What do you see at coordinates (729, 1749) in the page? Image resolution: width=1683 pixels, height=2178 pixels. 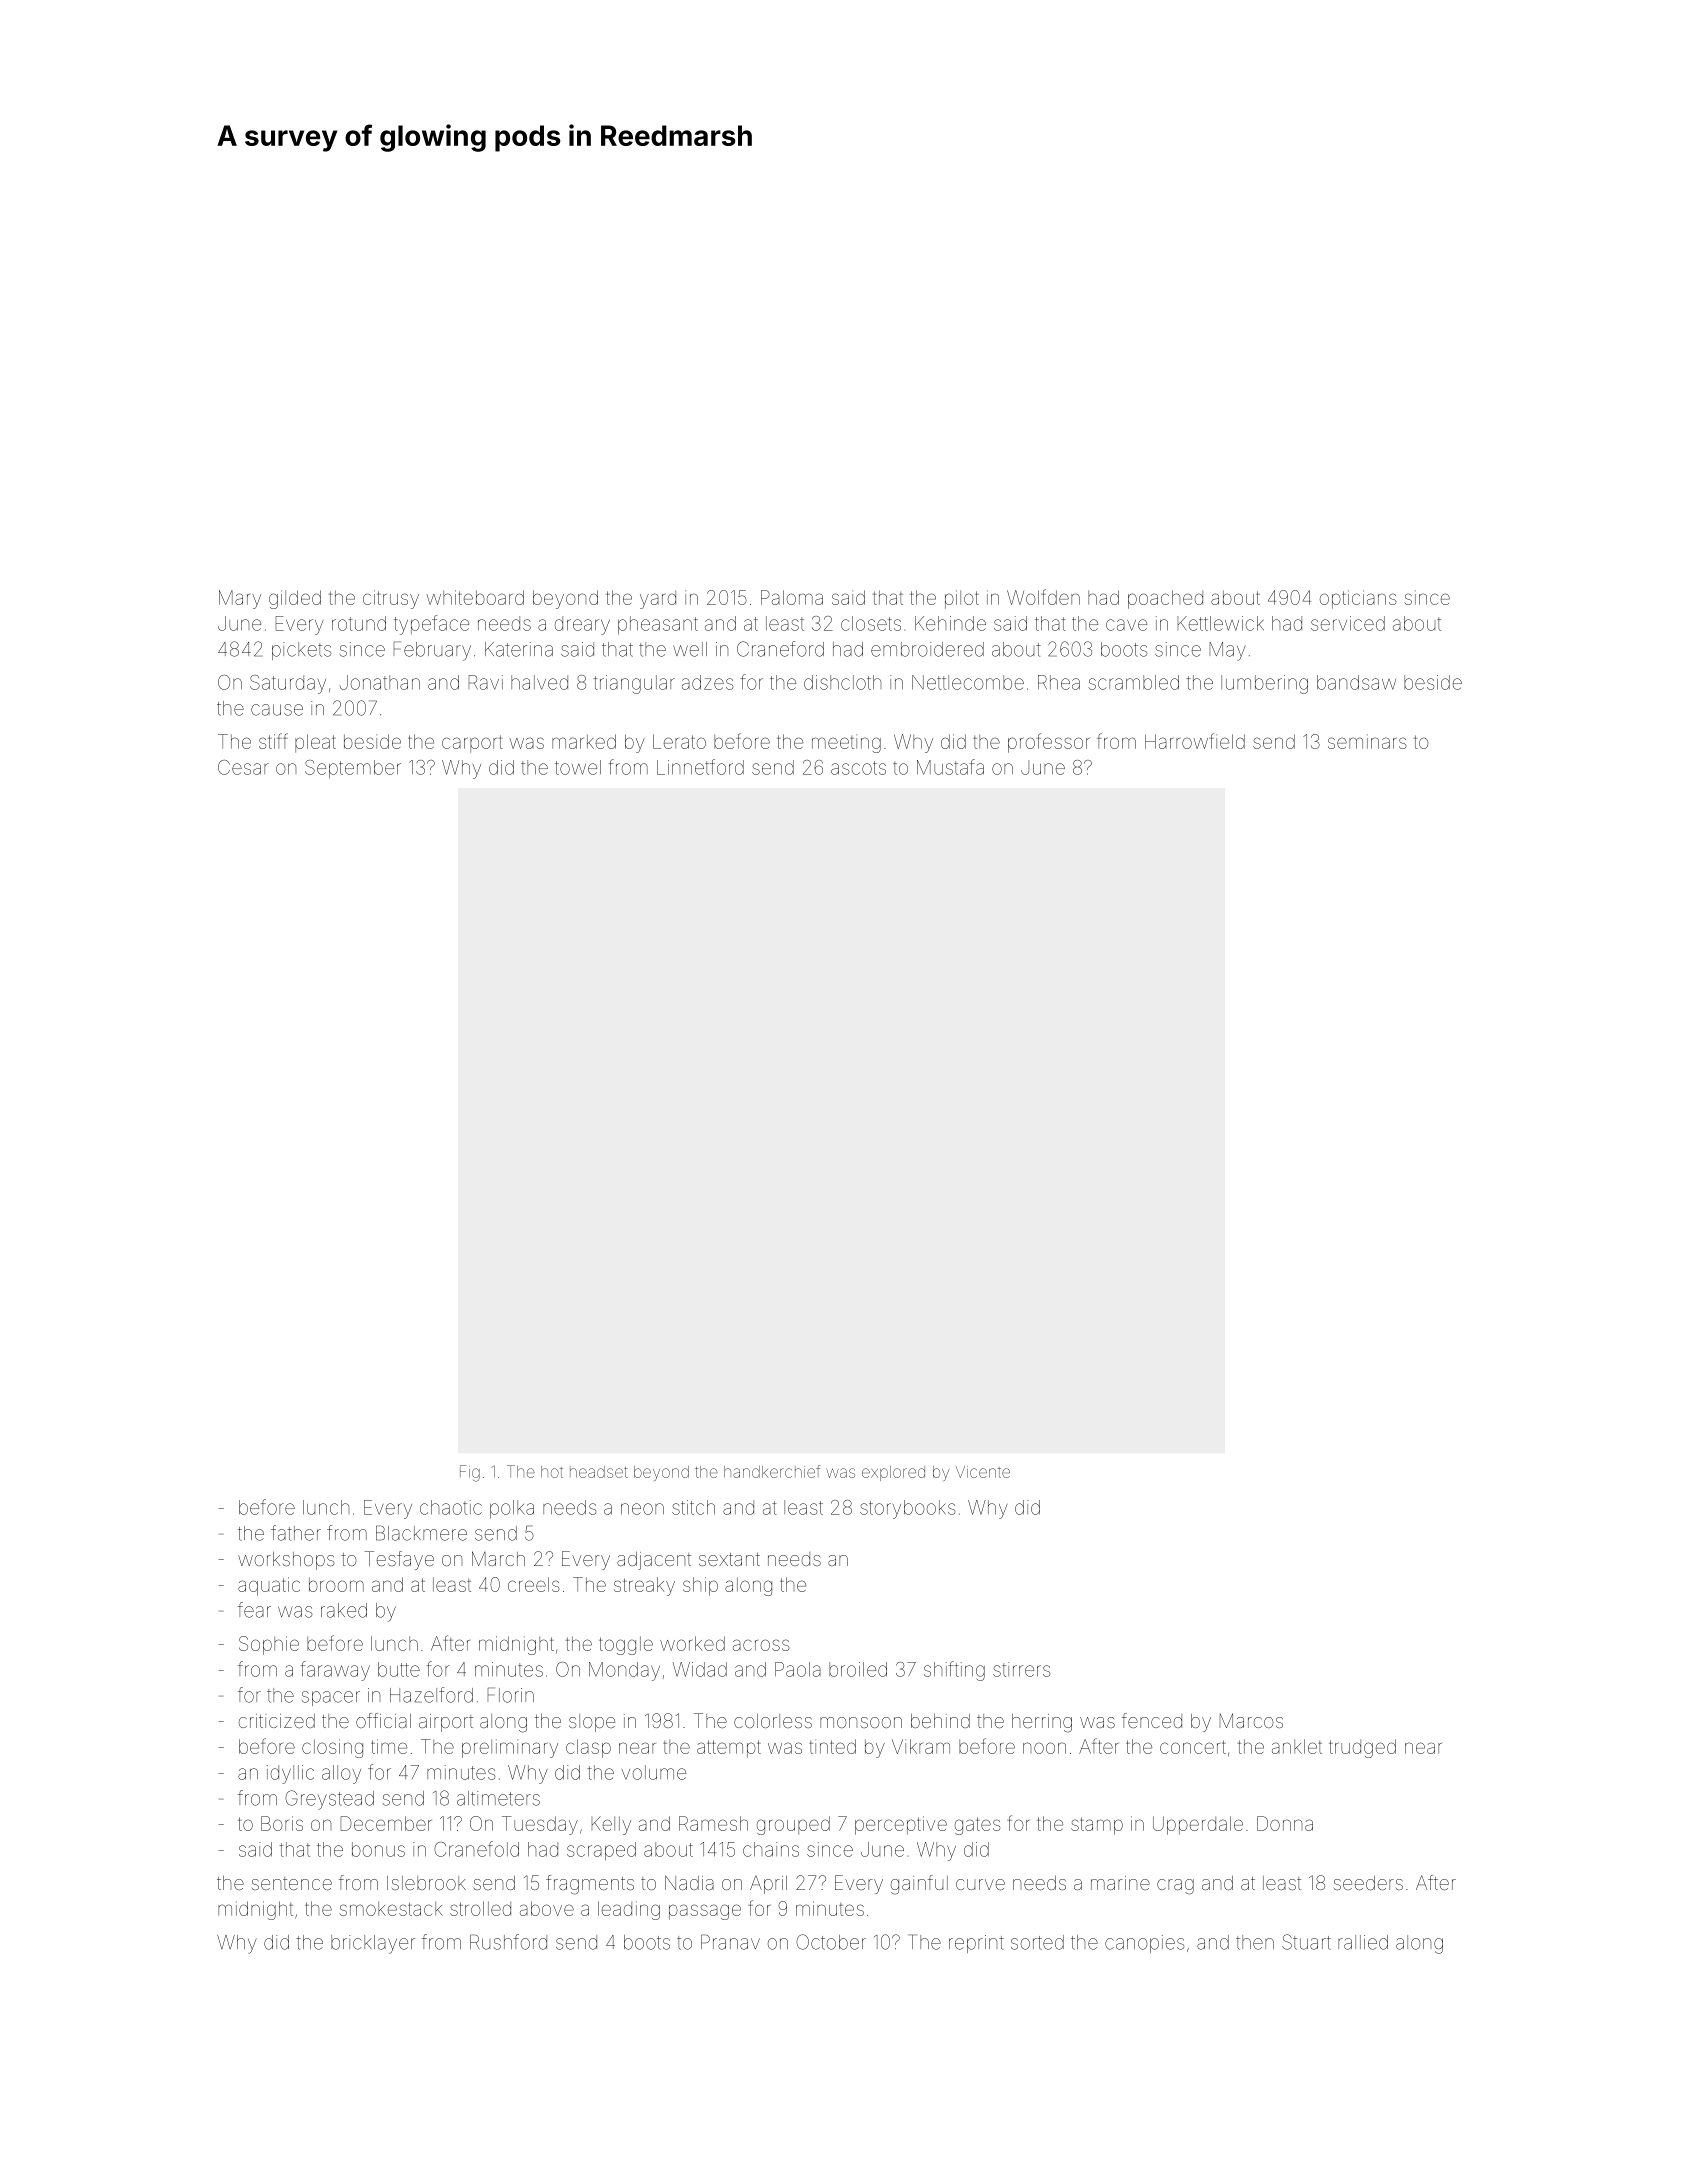 I see `attempt` at bounding box center [729, 1749].
